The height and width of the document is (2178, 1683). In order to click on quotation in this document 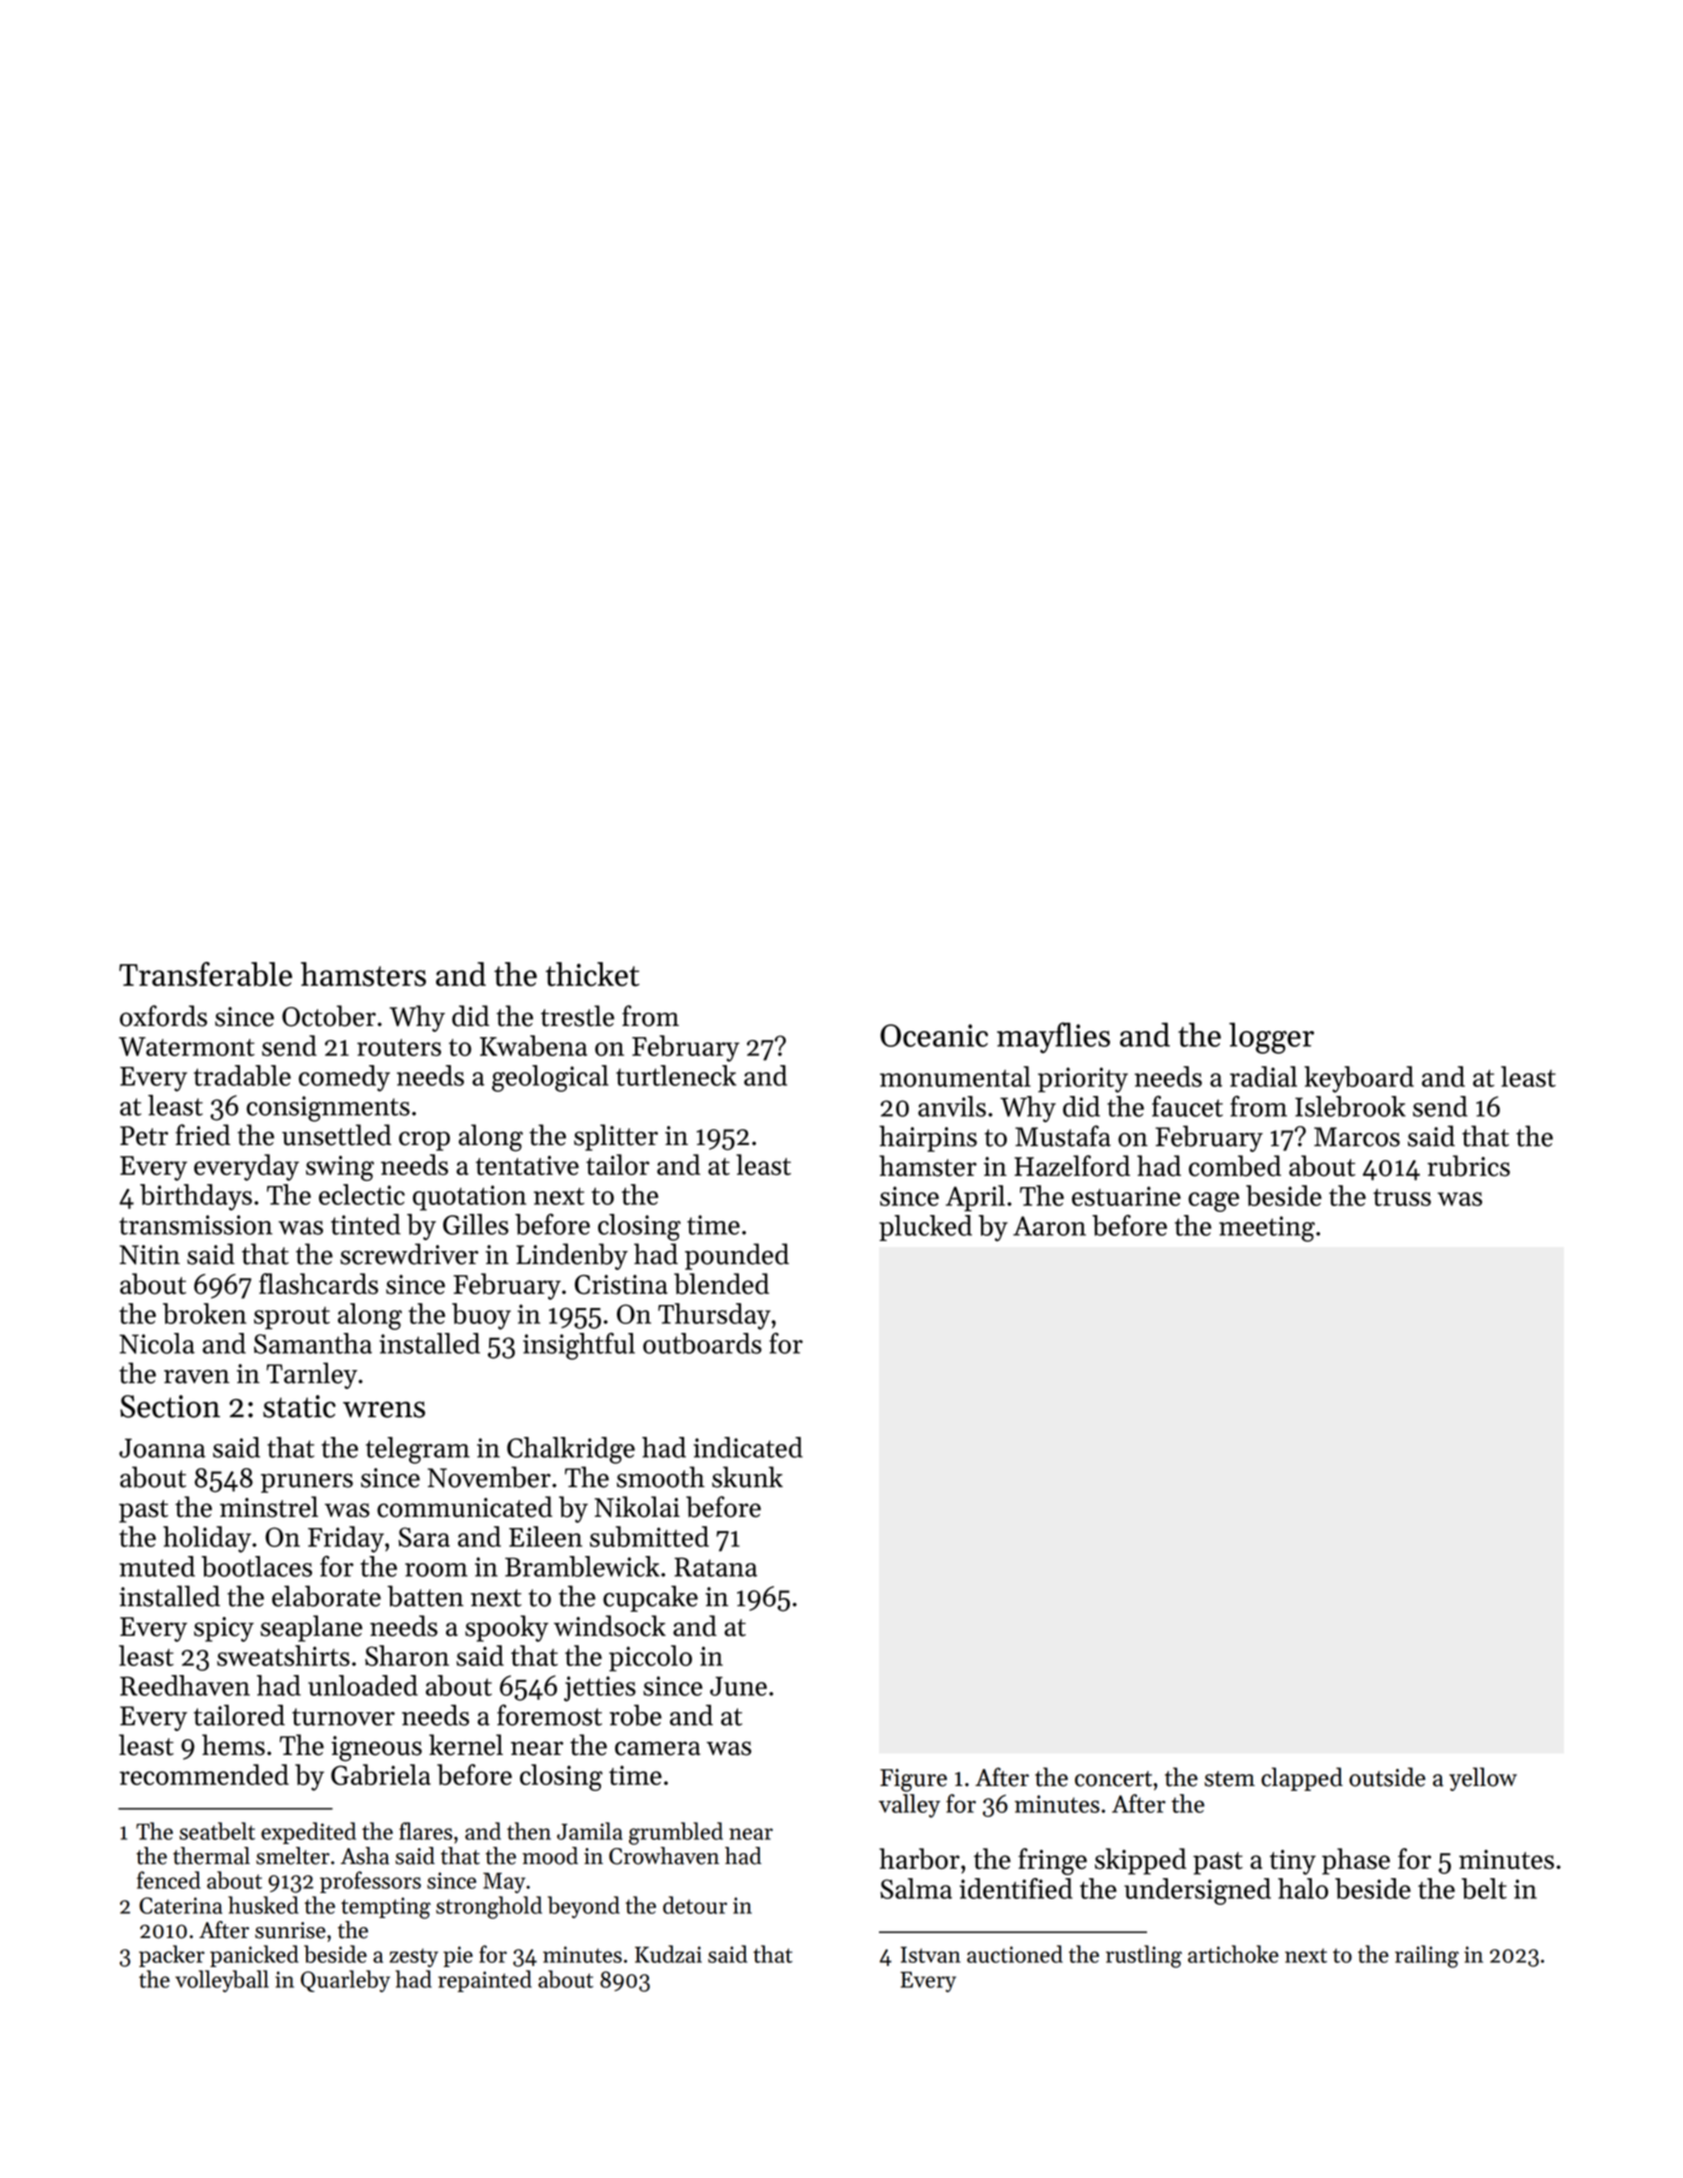, I will do `click(469, 1198)`.
